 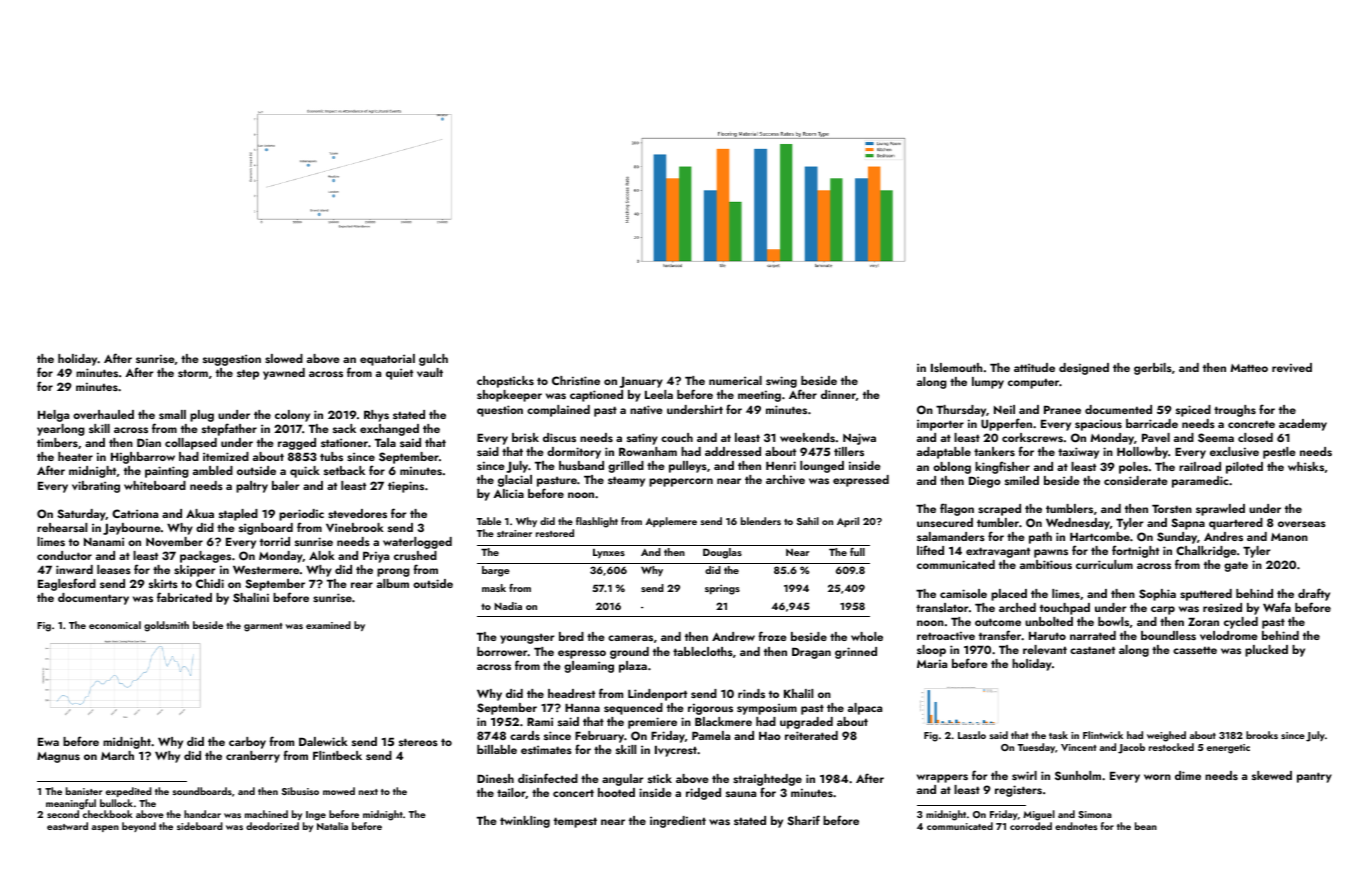 What do you see at coordinates (166, 626) in the document?
I see `goldsmith` at bounding box center [166, 626].
